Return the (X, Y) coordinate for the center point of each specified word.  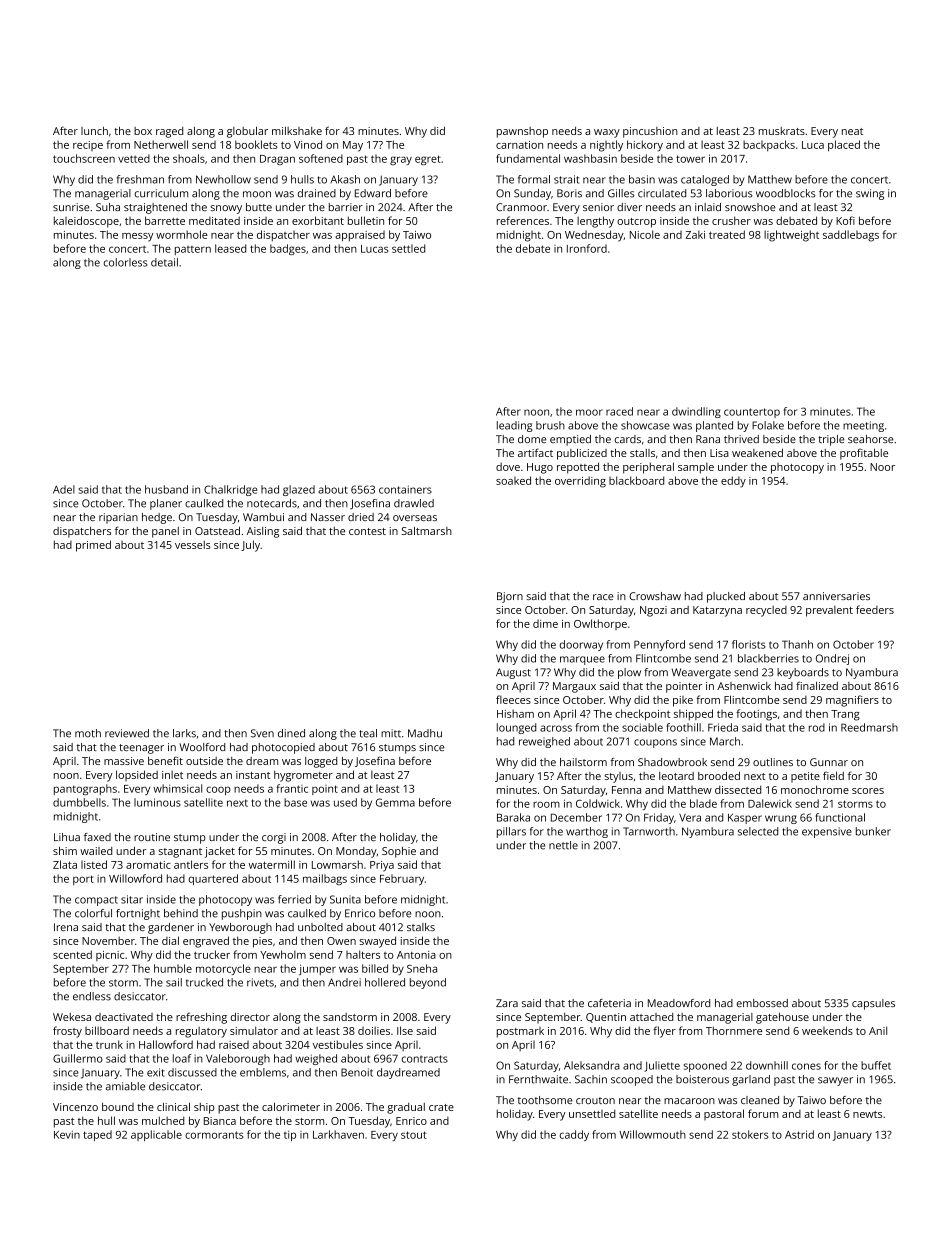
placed (844, 146)
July (250, 546)
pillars (511, 832)
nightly (606, 146)
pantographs (85, 789)
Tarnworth (649, 831)
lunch (94, 131)
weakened (757, 453)
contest (367, 531)
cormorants (214, 1135)
